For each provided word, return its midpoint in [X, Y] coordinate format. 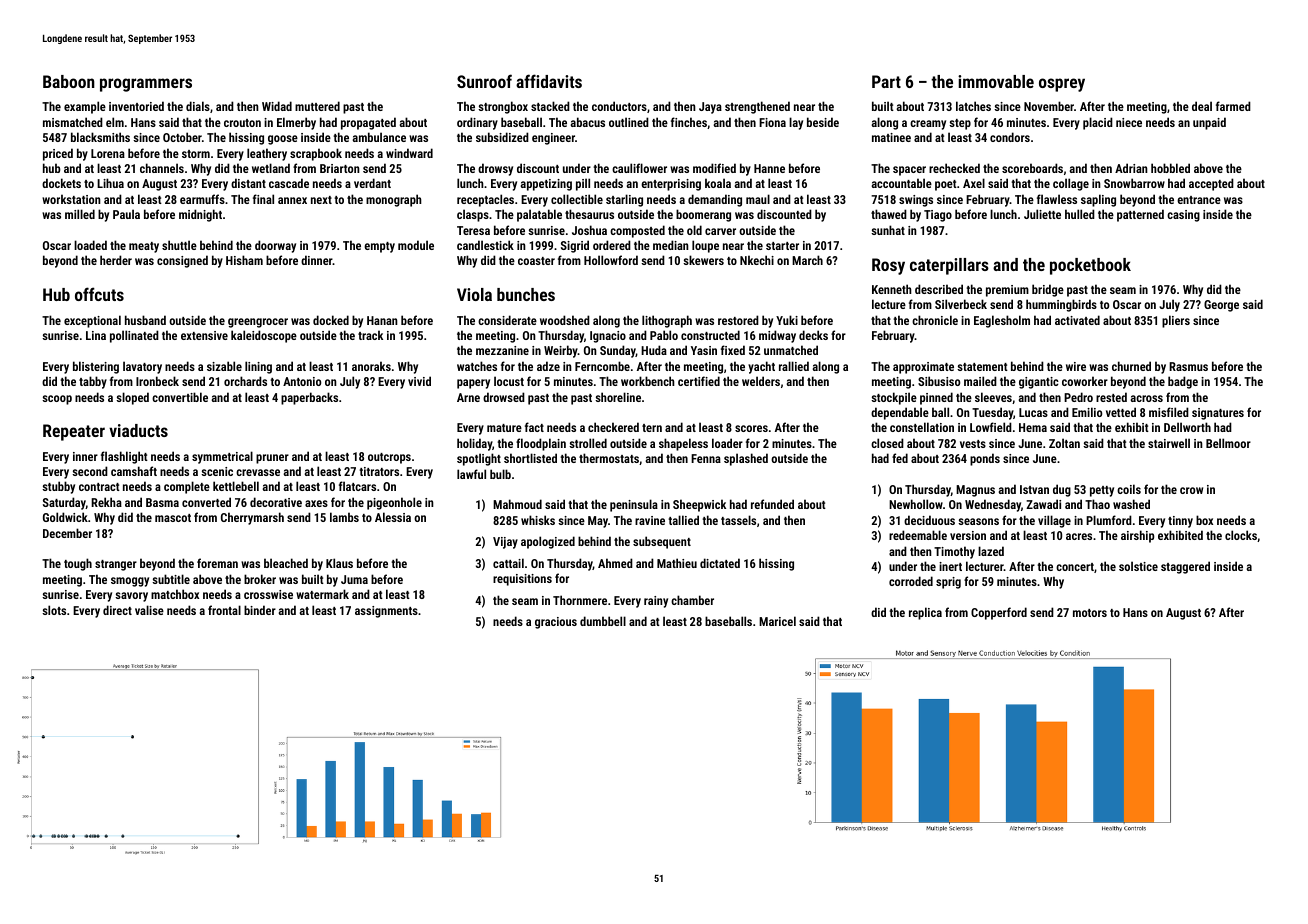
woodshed [565, 320]
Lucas [1033, 412]
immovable [996, 81]
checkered [613, 427]
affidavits [549, 81]
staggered [1185, 567]
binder [260, 610]
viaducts [138, 430]
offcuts [99, 294]
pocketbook [1090, 266]
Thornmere [580, 600]
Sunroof [484, 81]
